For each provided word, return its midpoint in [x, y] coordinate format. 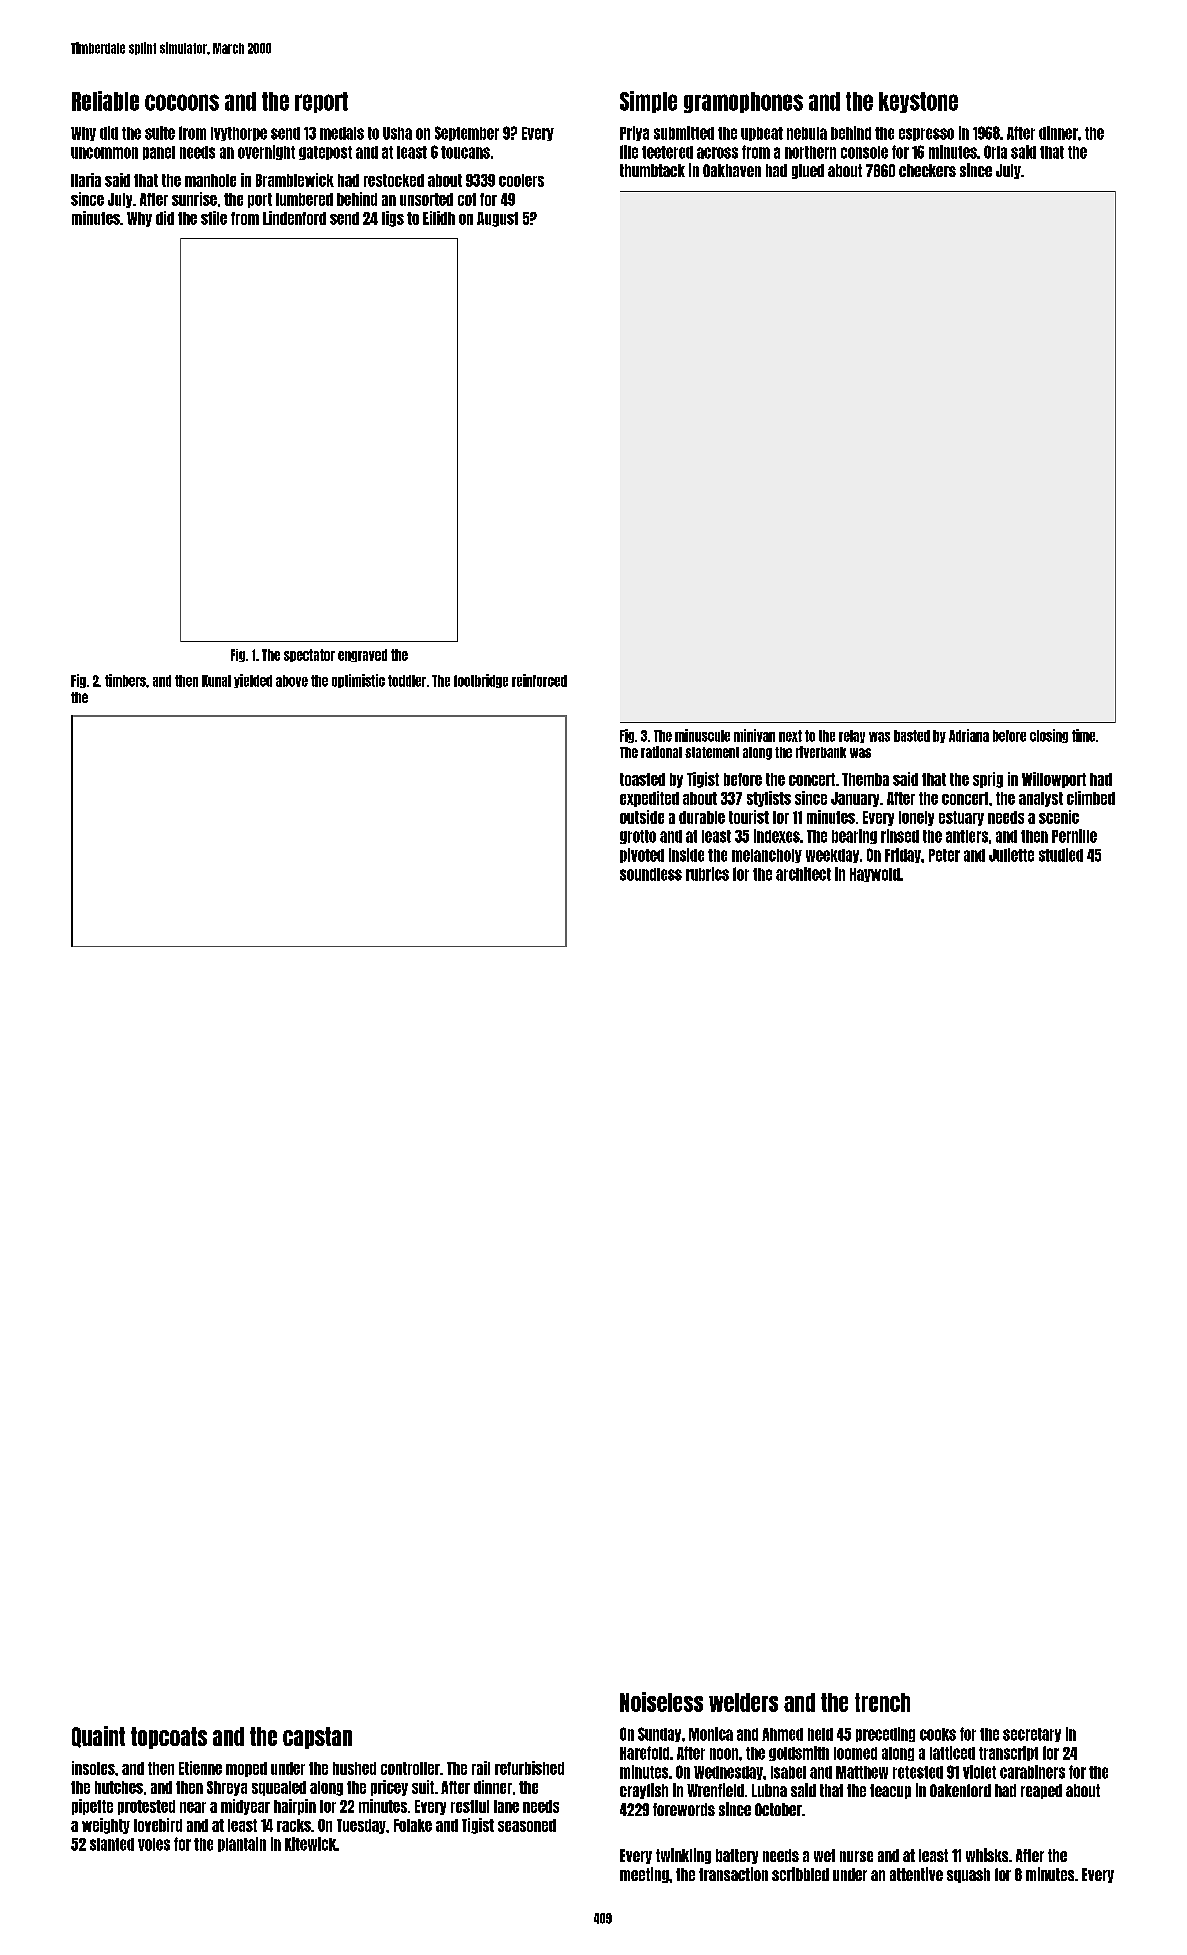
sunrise [194, 199]
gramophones [743, 102]
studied [1061, 855]
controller [410, 1768]
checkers [927, 170]
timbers [125, 680]
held [820, 1734]
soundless [651, 874]
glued [808, 171]
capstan [317, 1738]
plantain [242, 1844]
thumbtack [652, 170]
